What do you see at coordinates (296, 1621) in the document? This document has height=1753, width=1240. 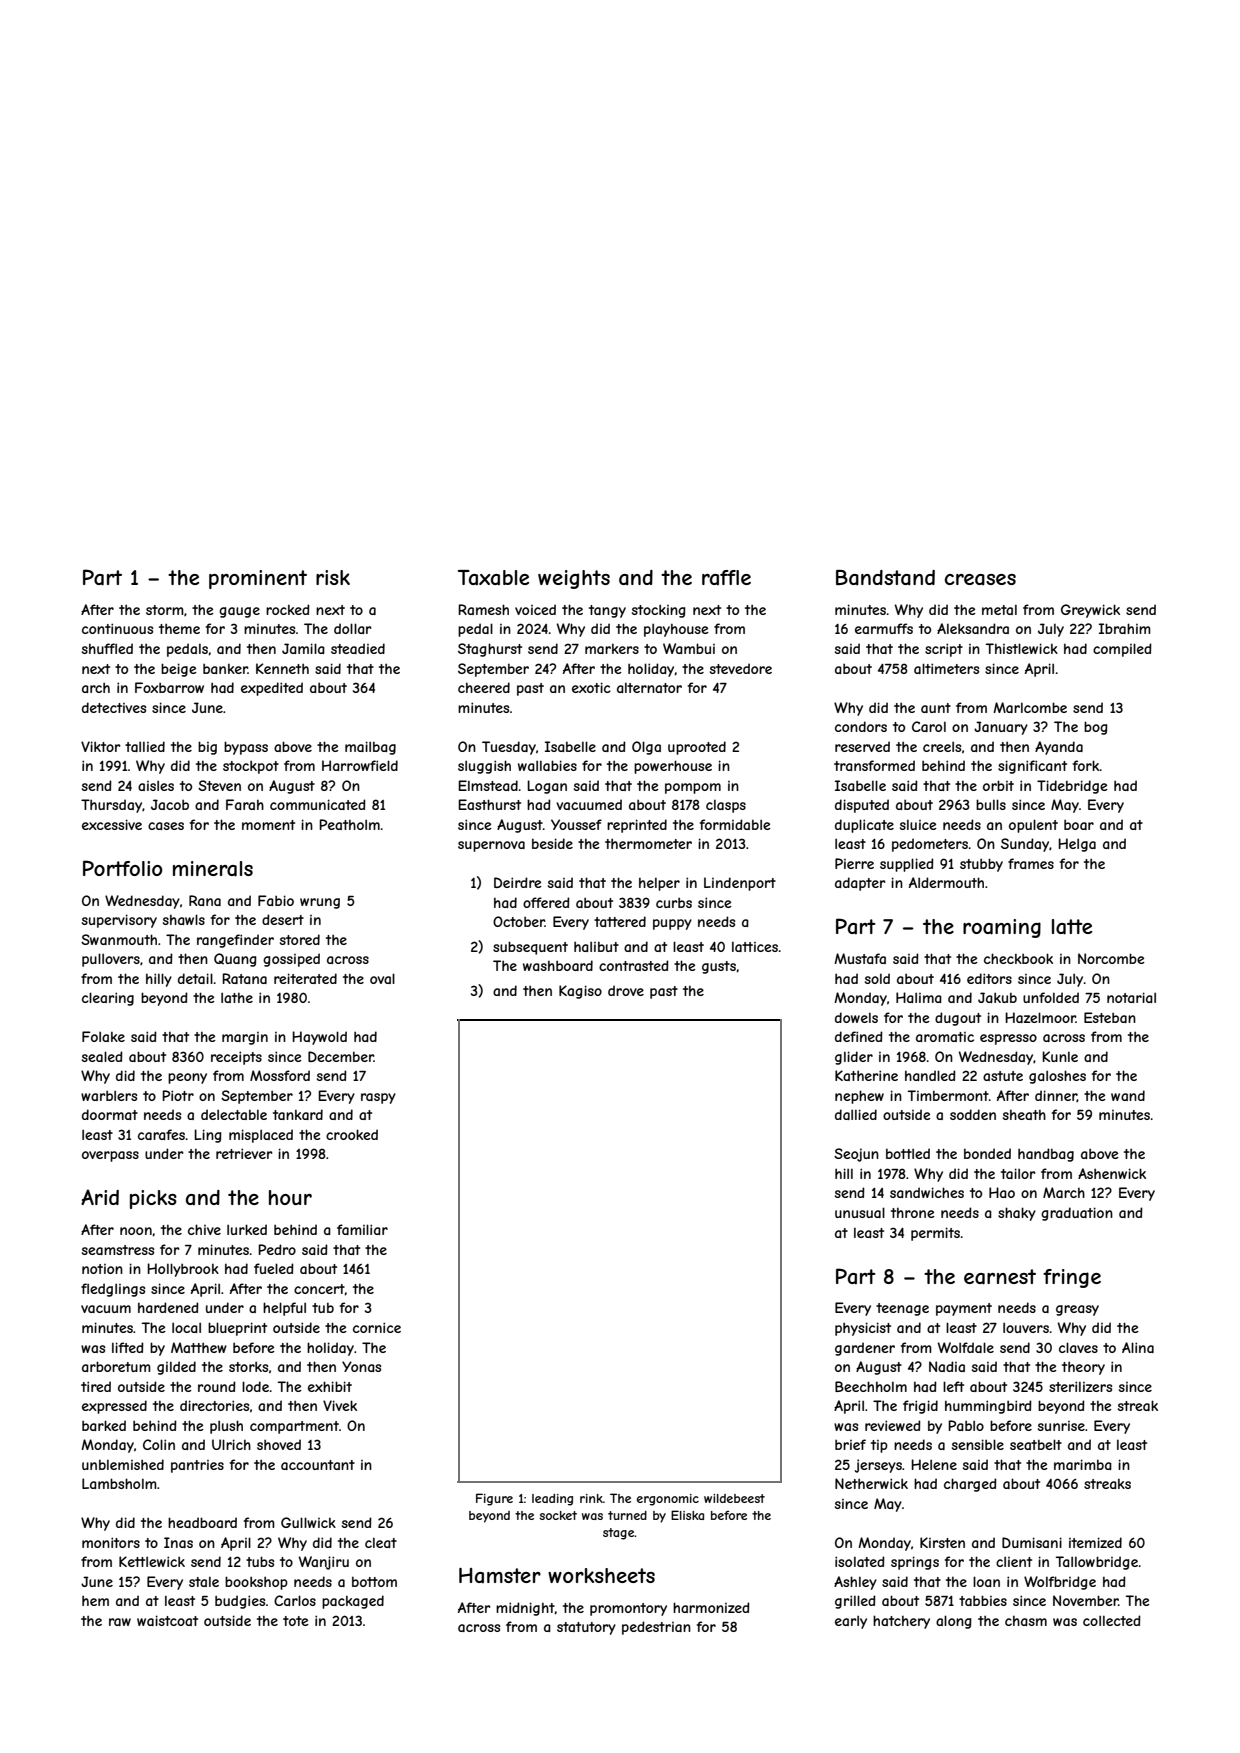 I see `tote` at bounding box center [296, 1621].
